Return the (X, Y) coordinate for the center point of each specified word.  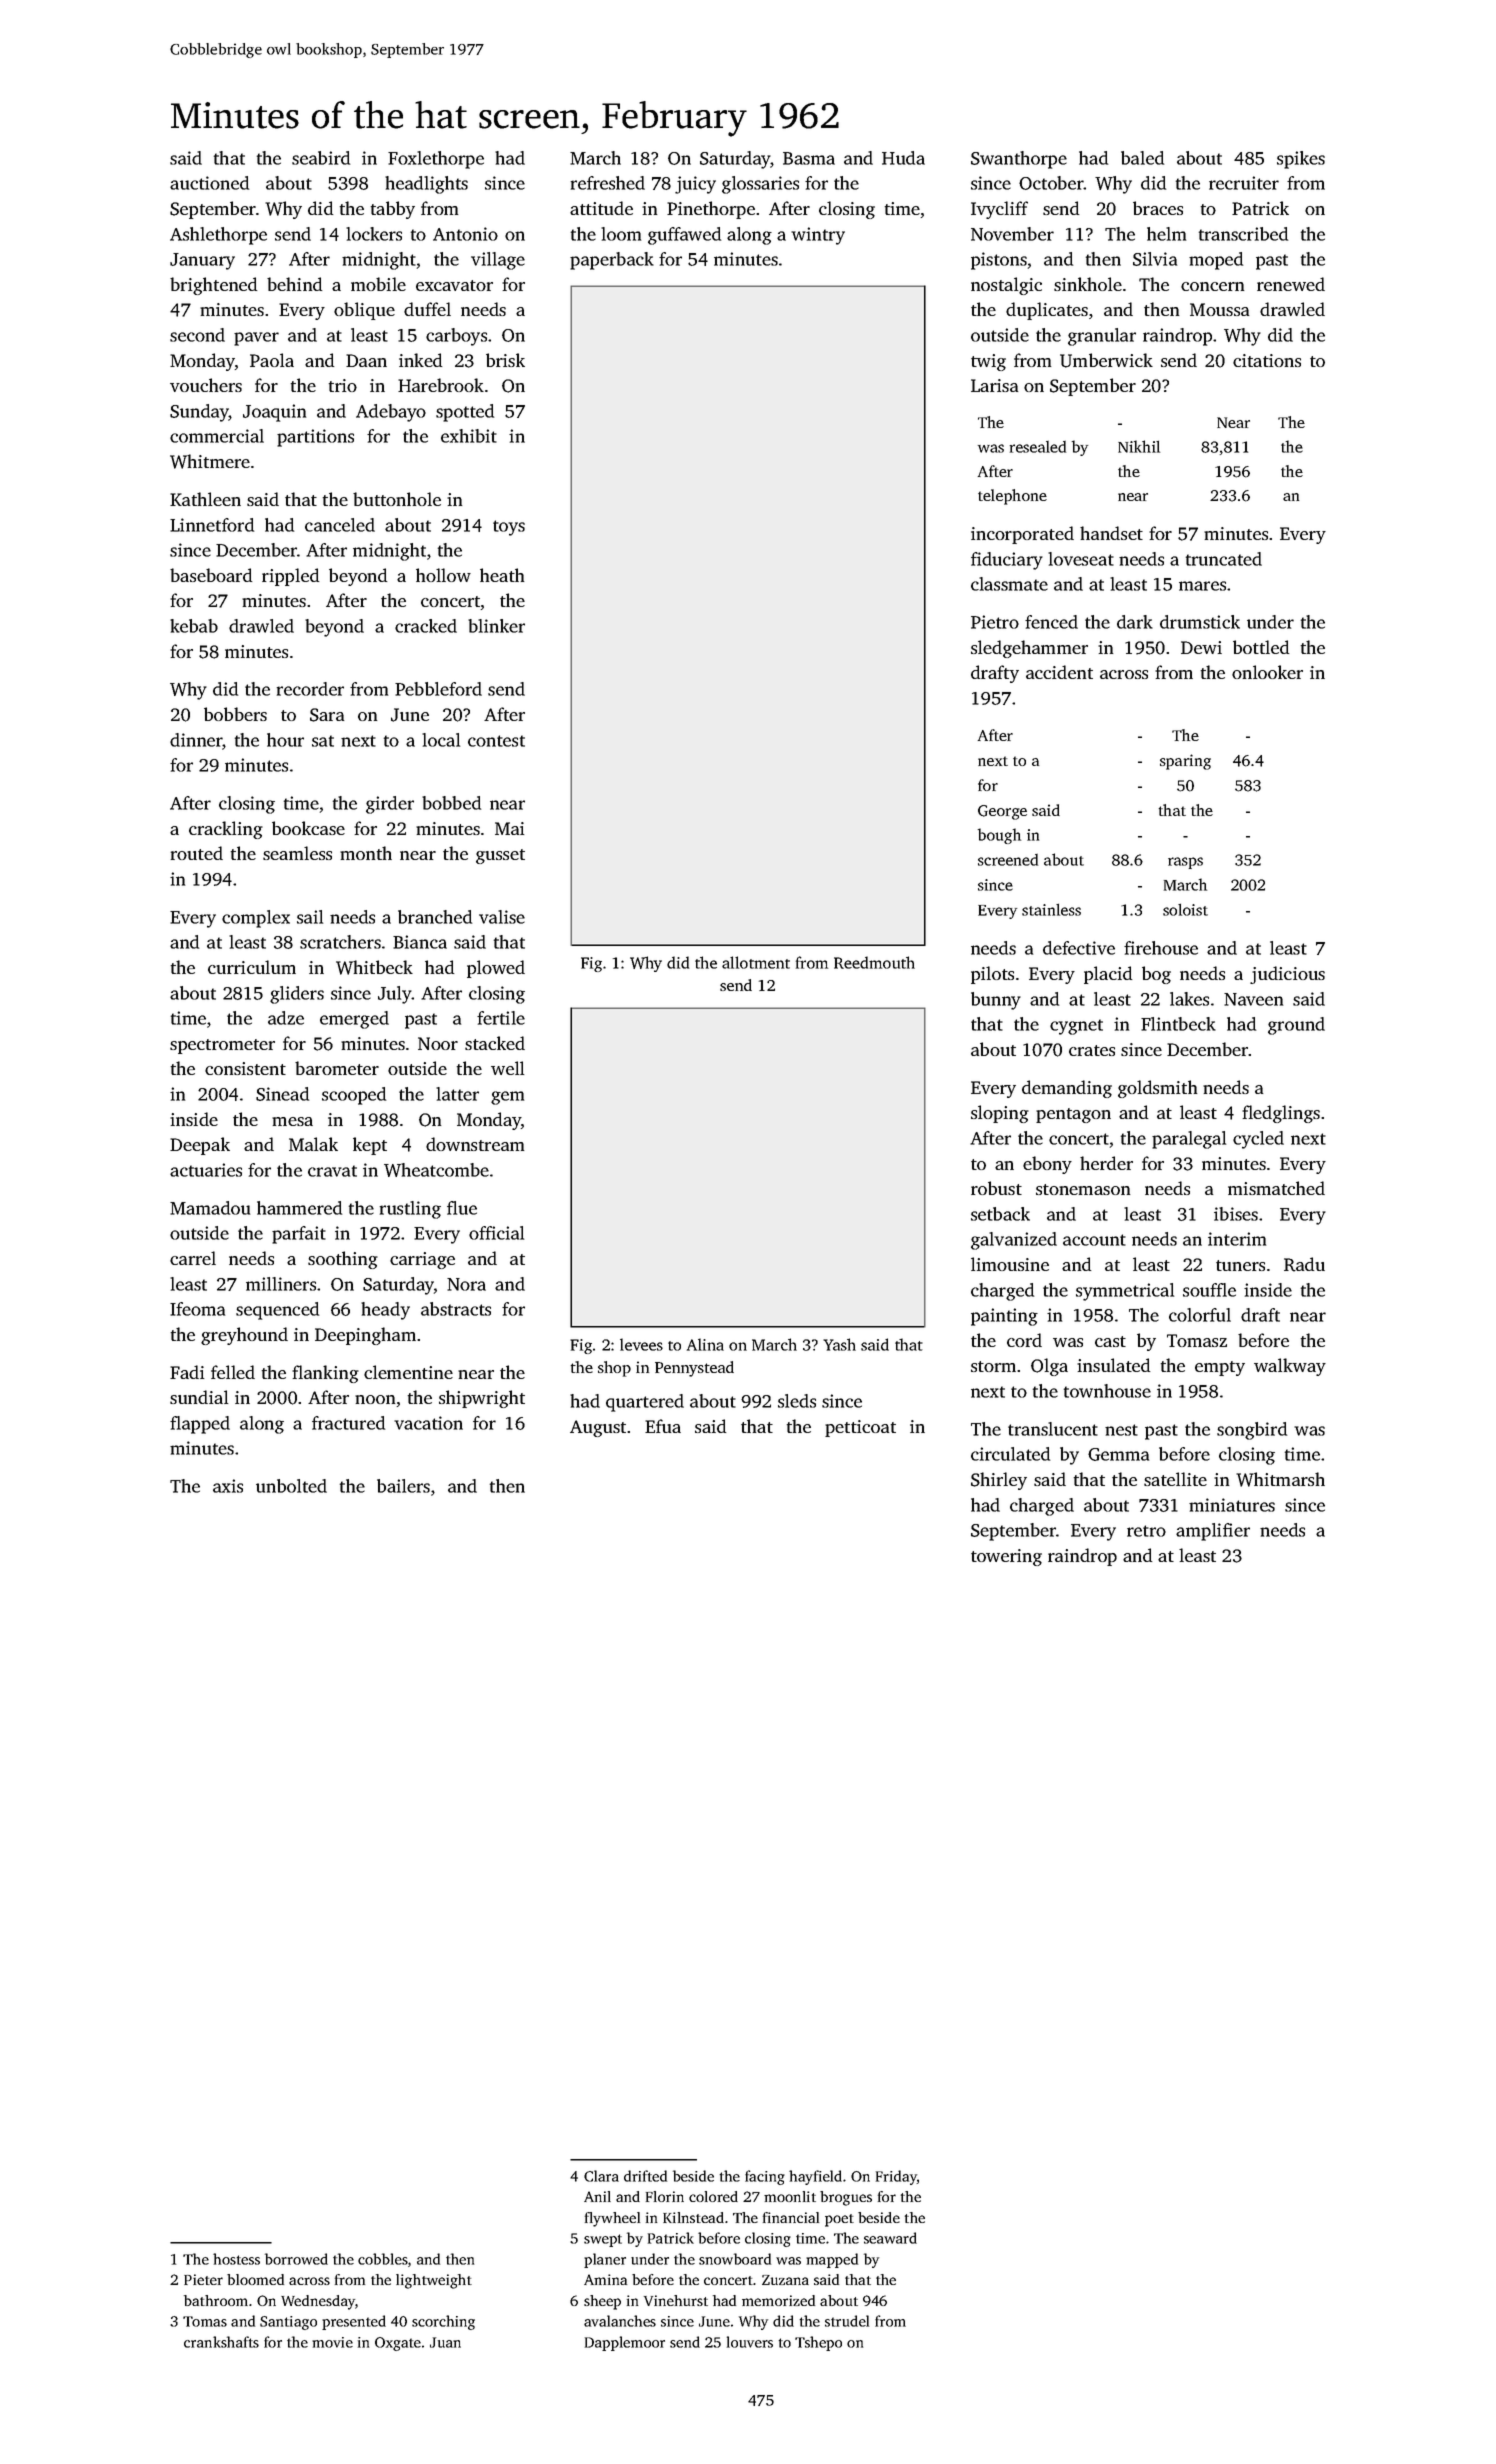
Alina (705, 1344)
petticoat (860, 1428)
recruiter (1244, 183)
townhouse (1107, 1391)
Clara (601, 2176)
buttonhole (397, 499)
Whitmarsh (1280, 1479)
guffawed (684, 236)
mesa (292, 1121)
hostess (236, 2259)
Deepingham (365, 1336)
